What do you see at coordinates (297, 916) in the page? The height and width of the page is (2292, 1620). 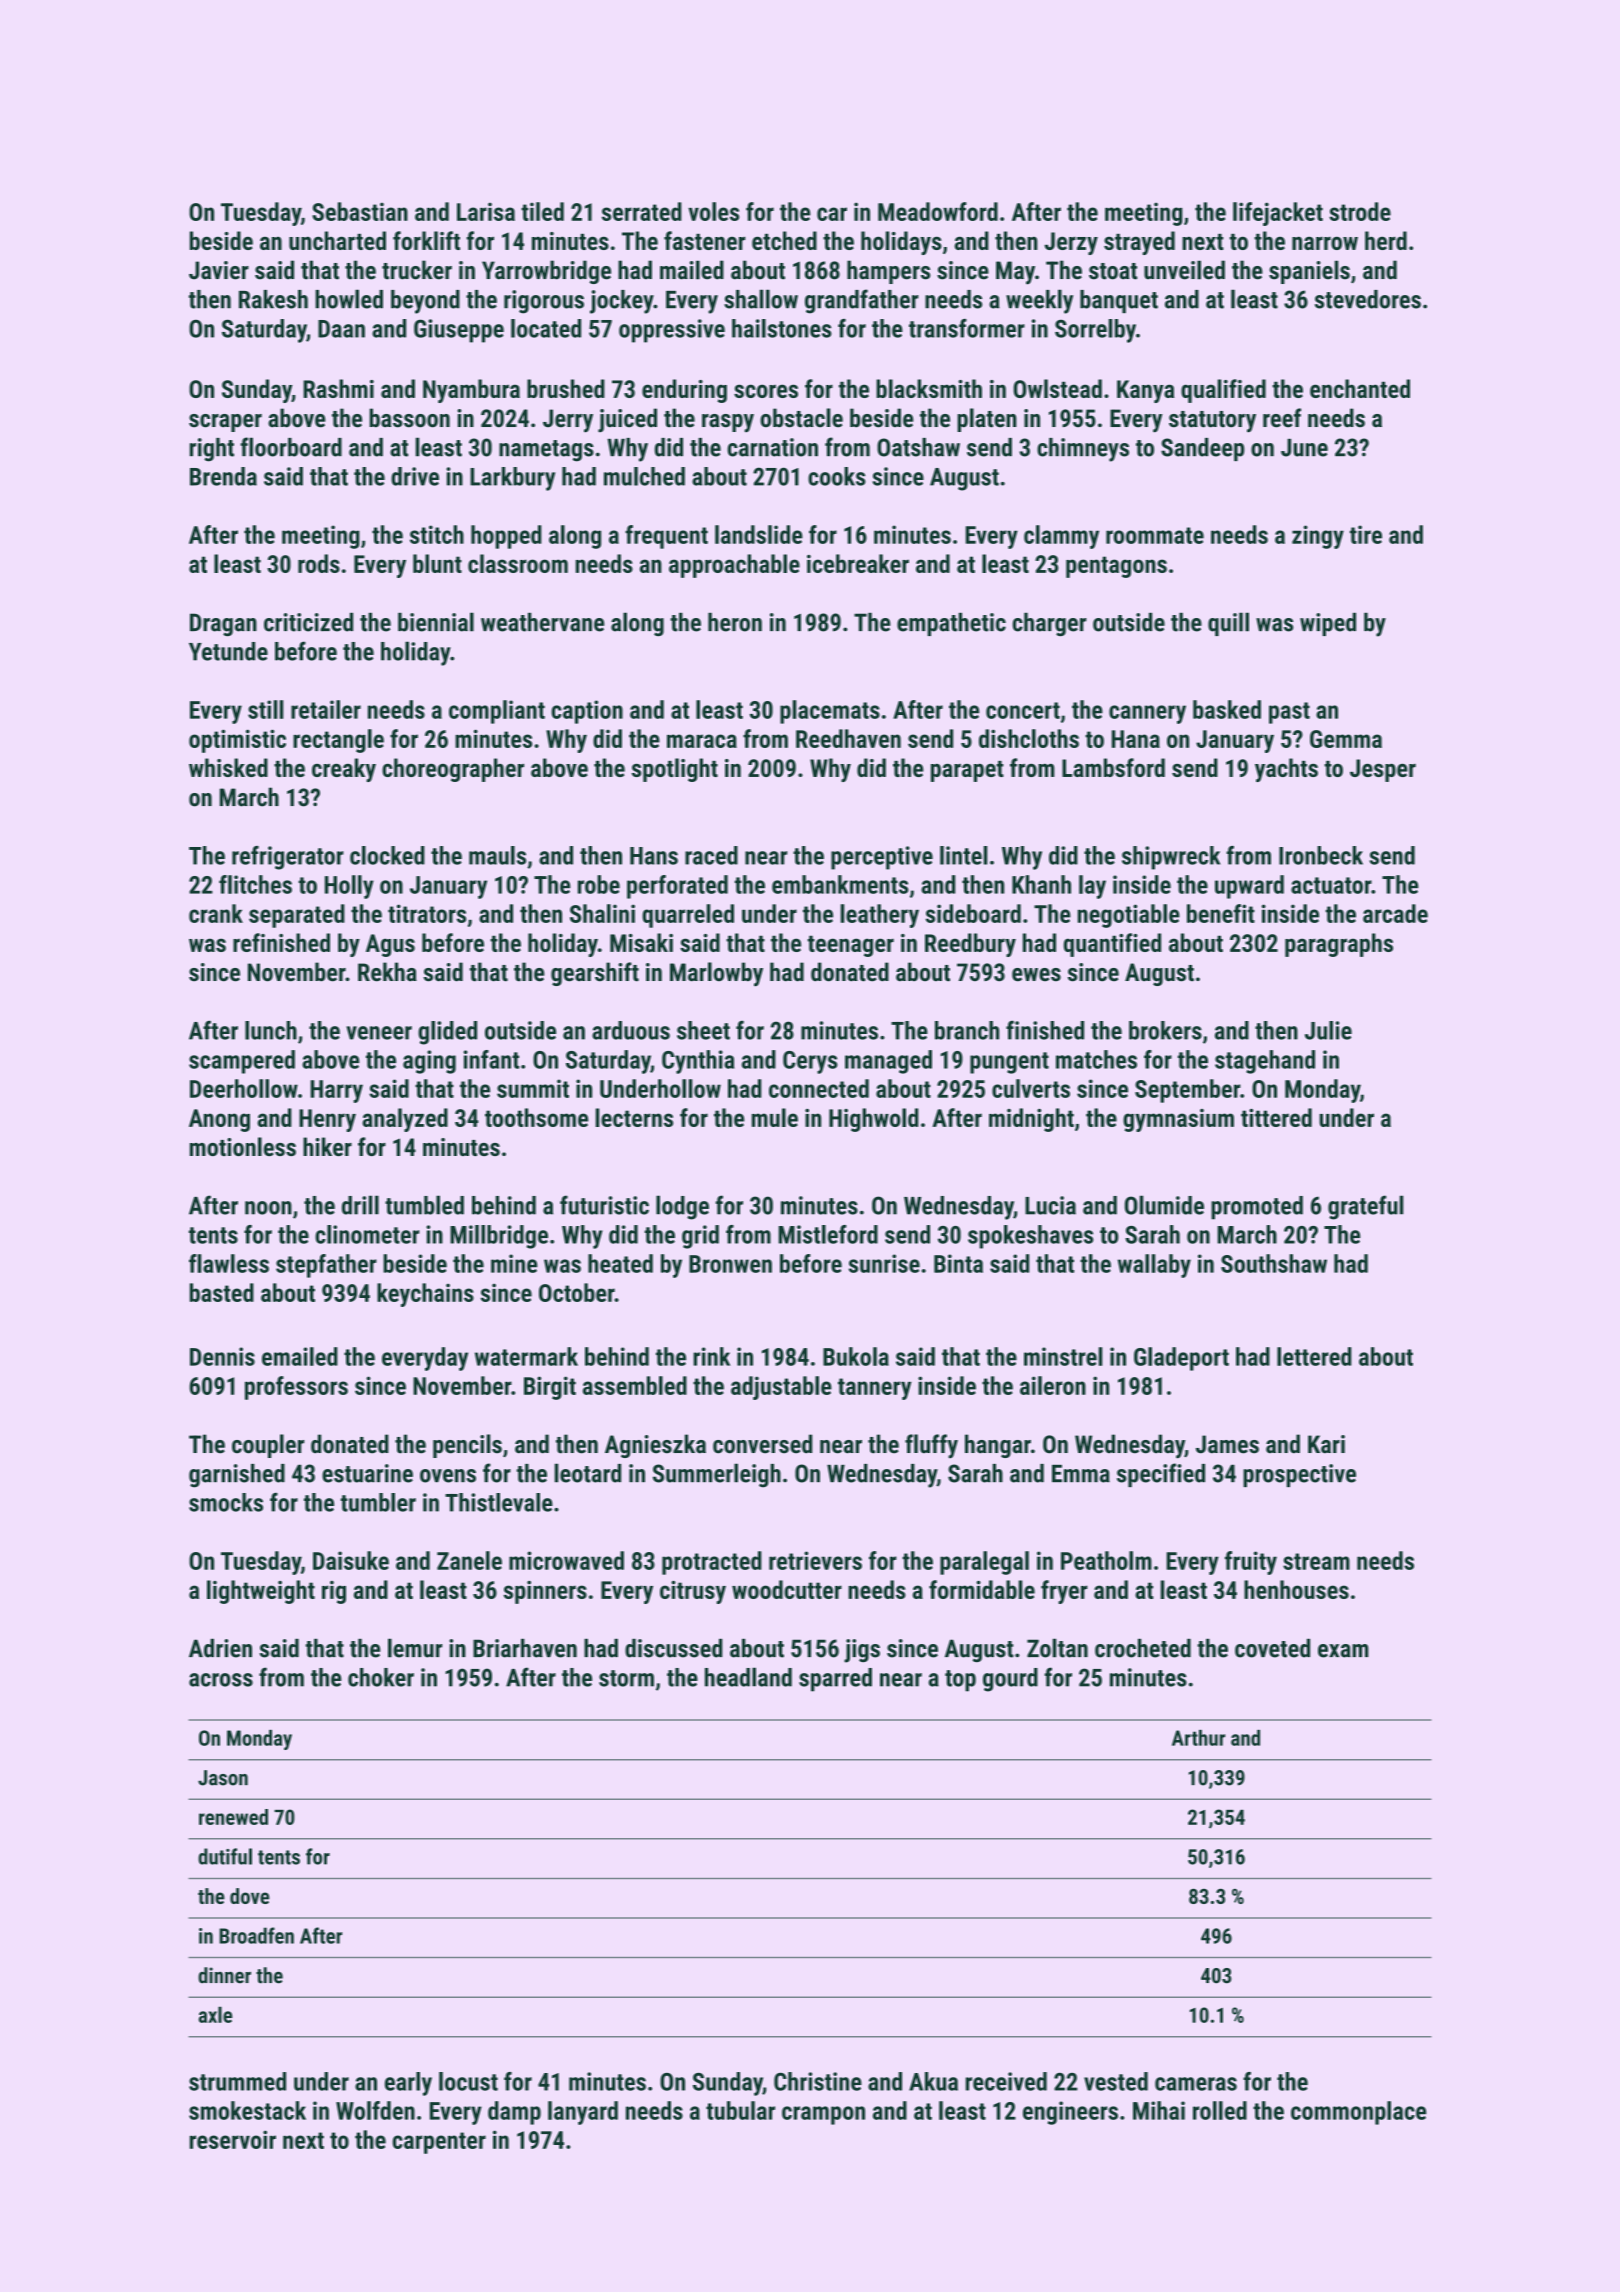 I see `separated` at bounding box center [297, 916].
